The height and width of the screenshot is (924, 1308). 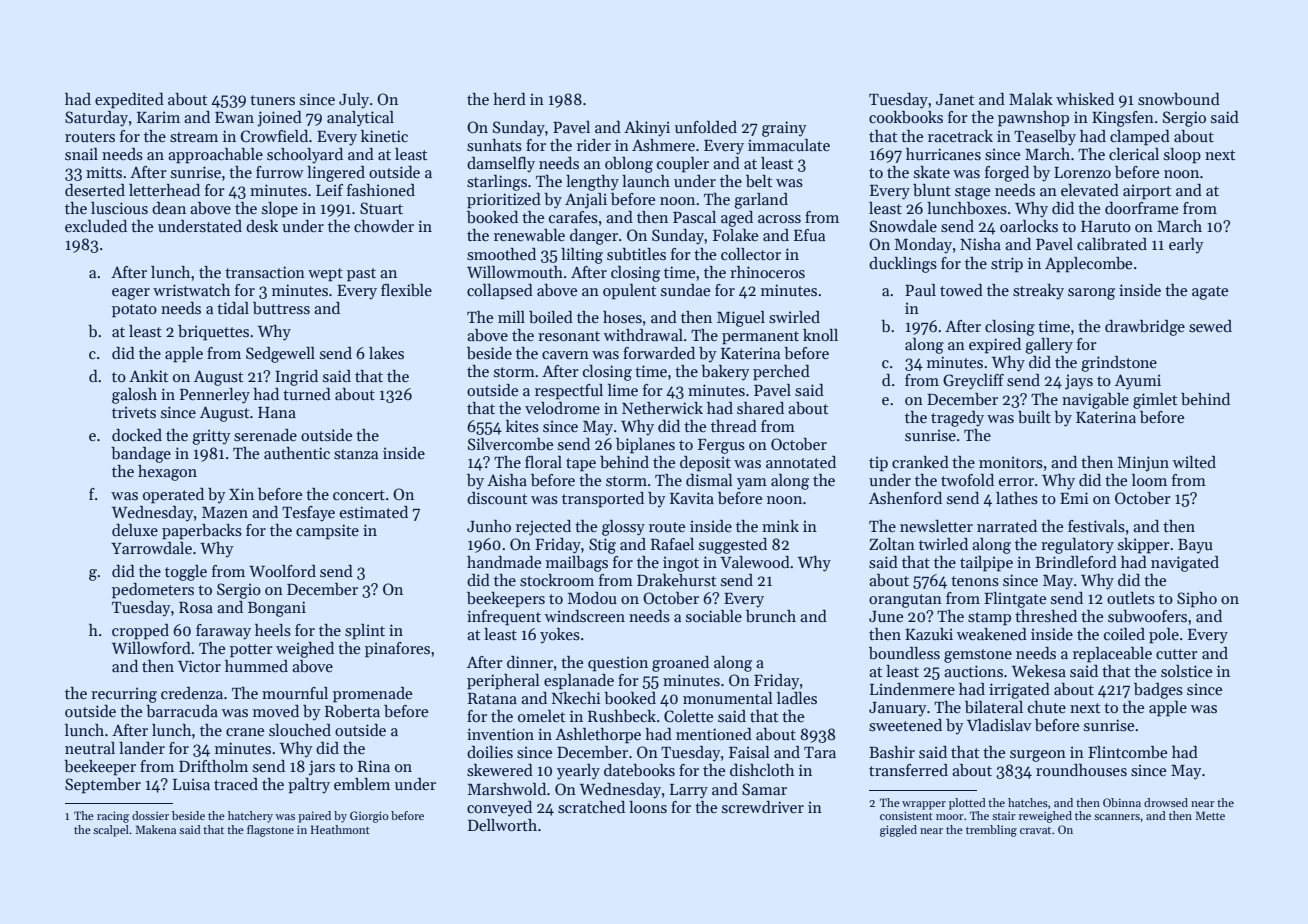 I want to click on giggled, so click(x=898, y=831).
